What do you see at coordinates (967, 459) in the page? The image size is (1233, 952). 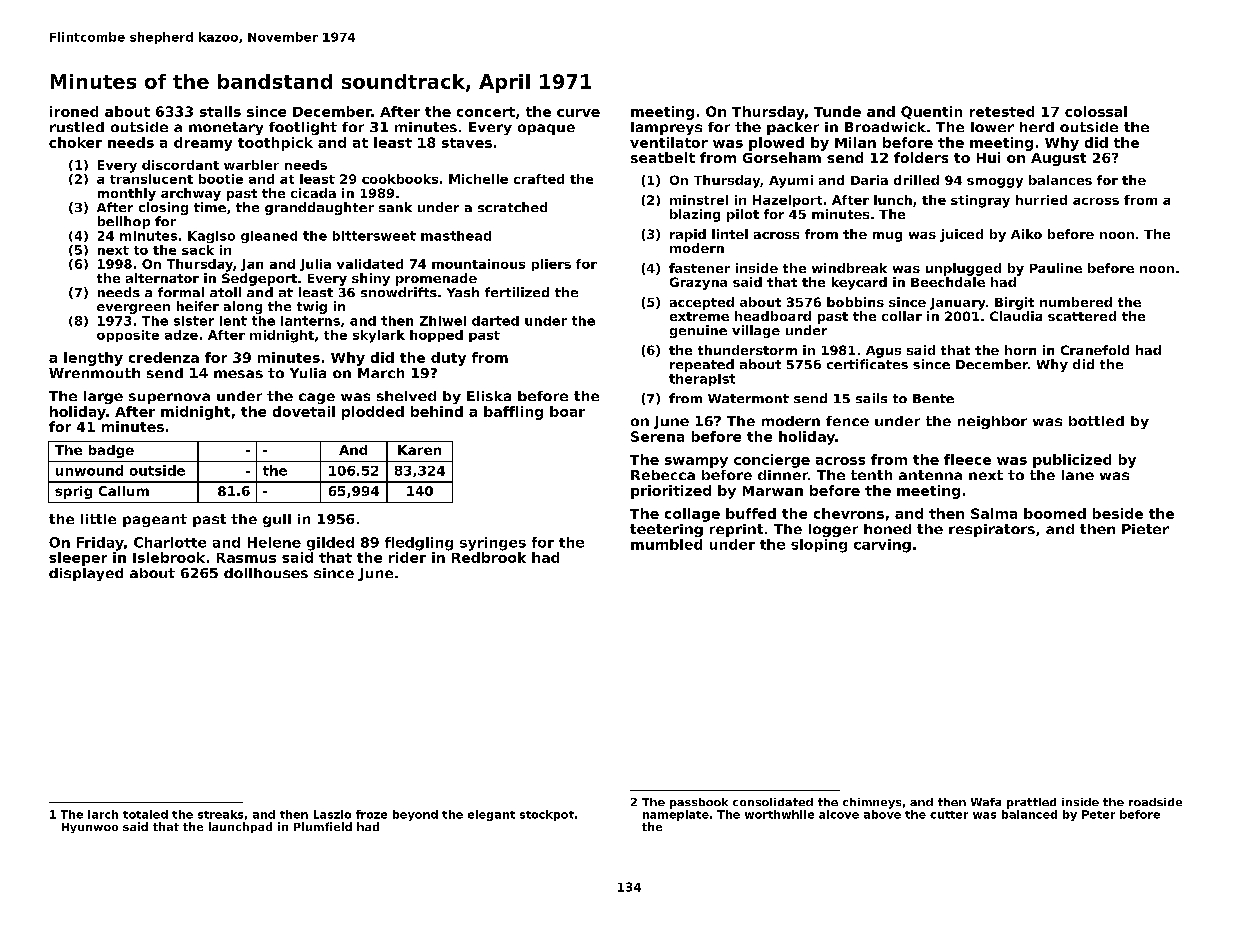 I see `fleece` at bounding box center [967, 459].
